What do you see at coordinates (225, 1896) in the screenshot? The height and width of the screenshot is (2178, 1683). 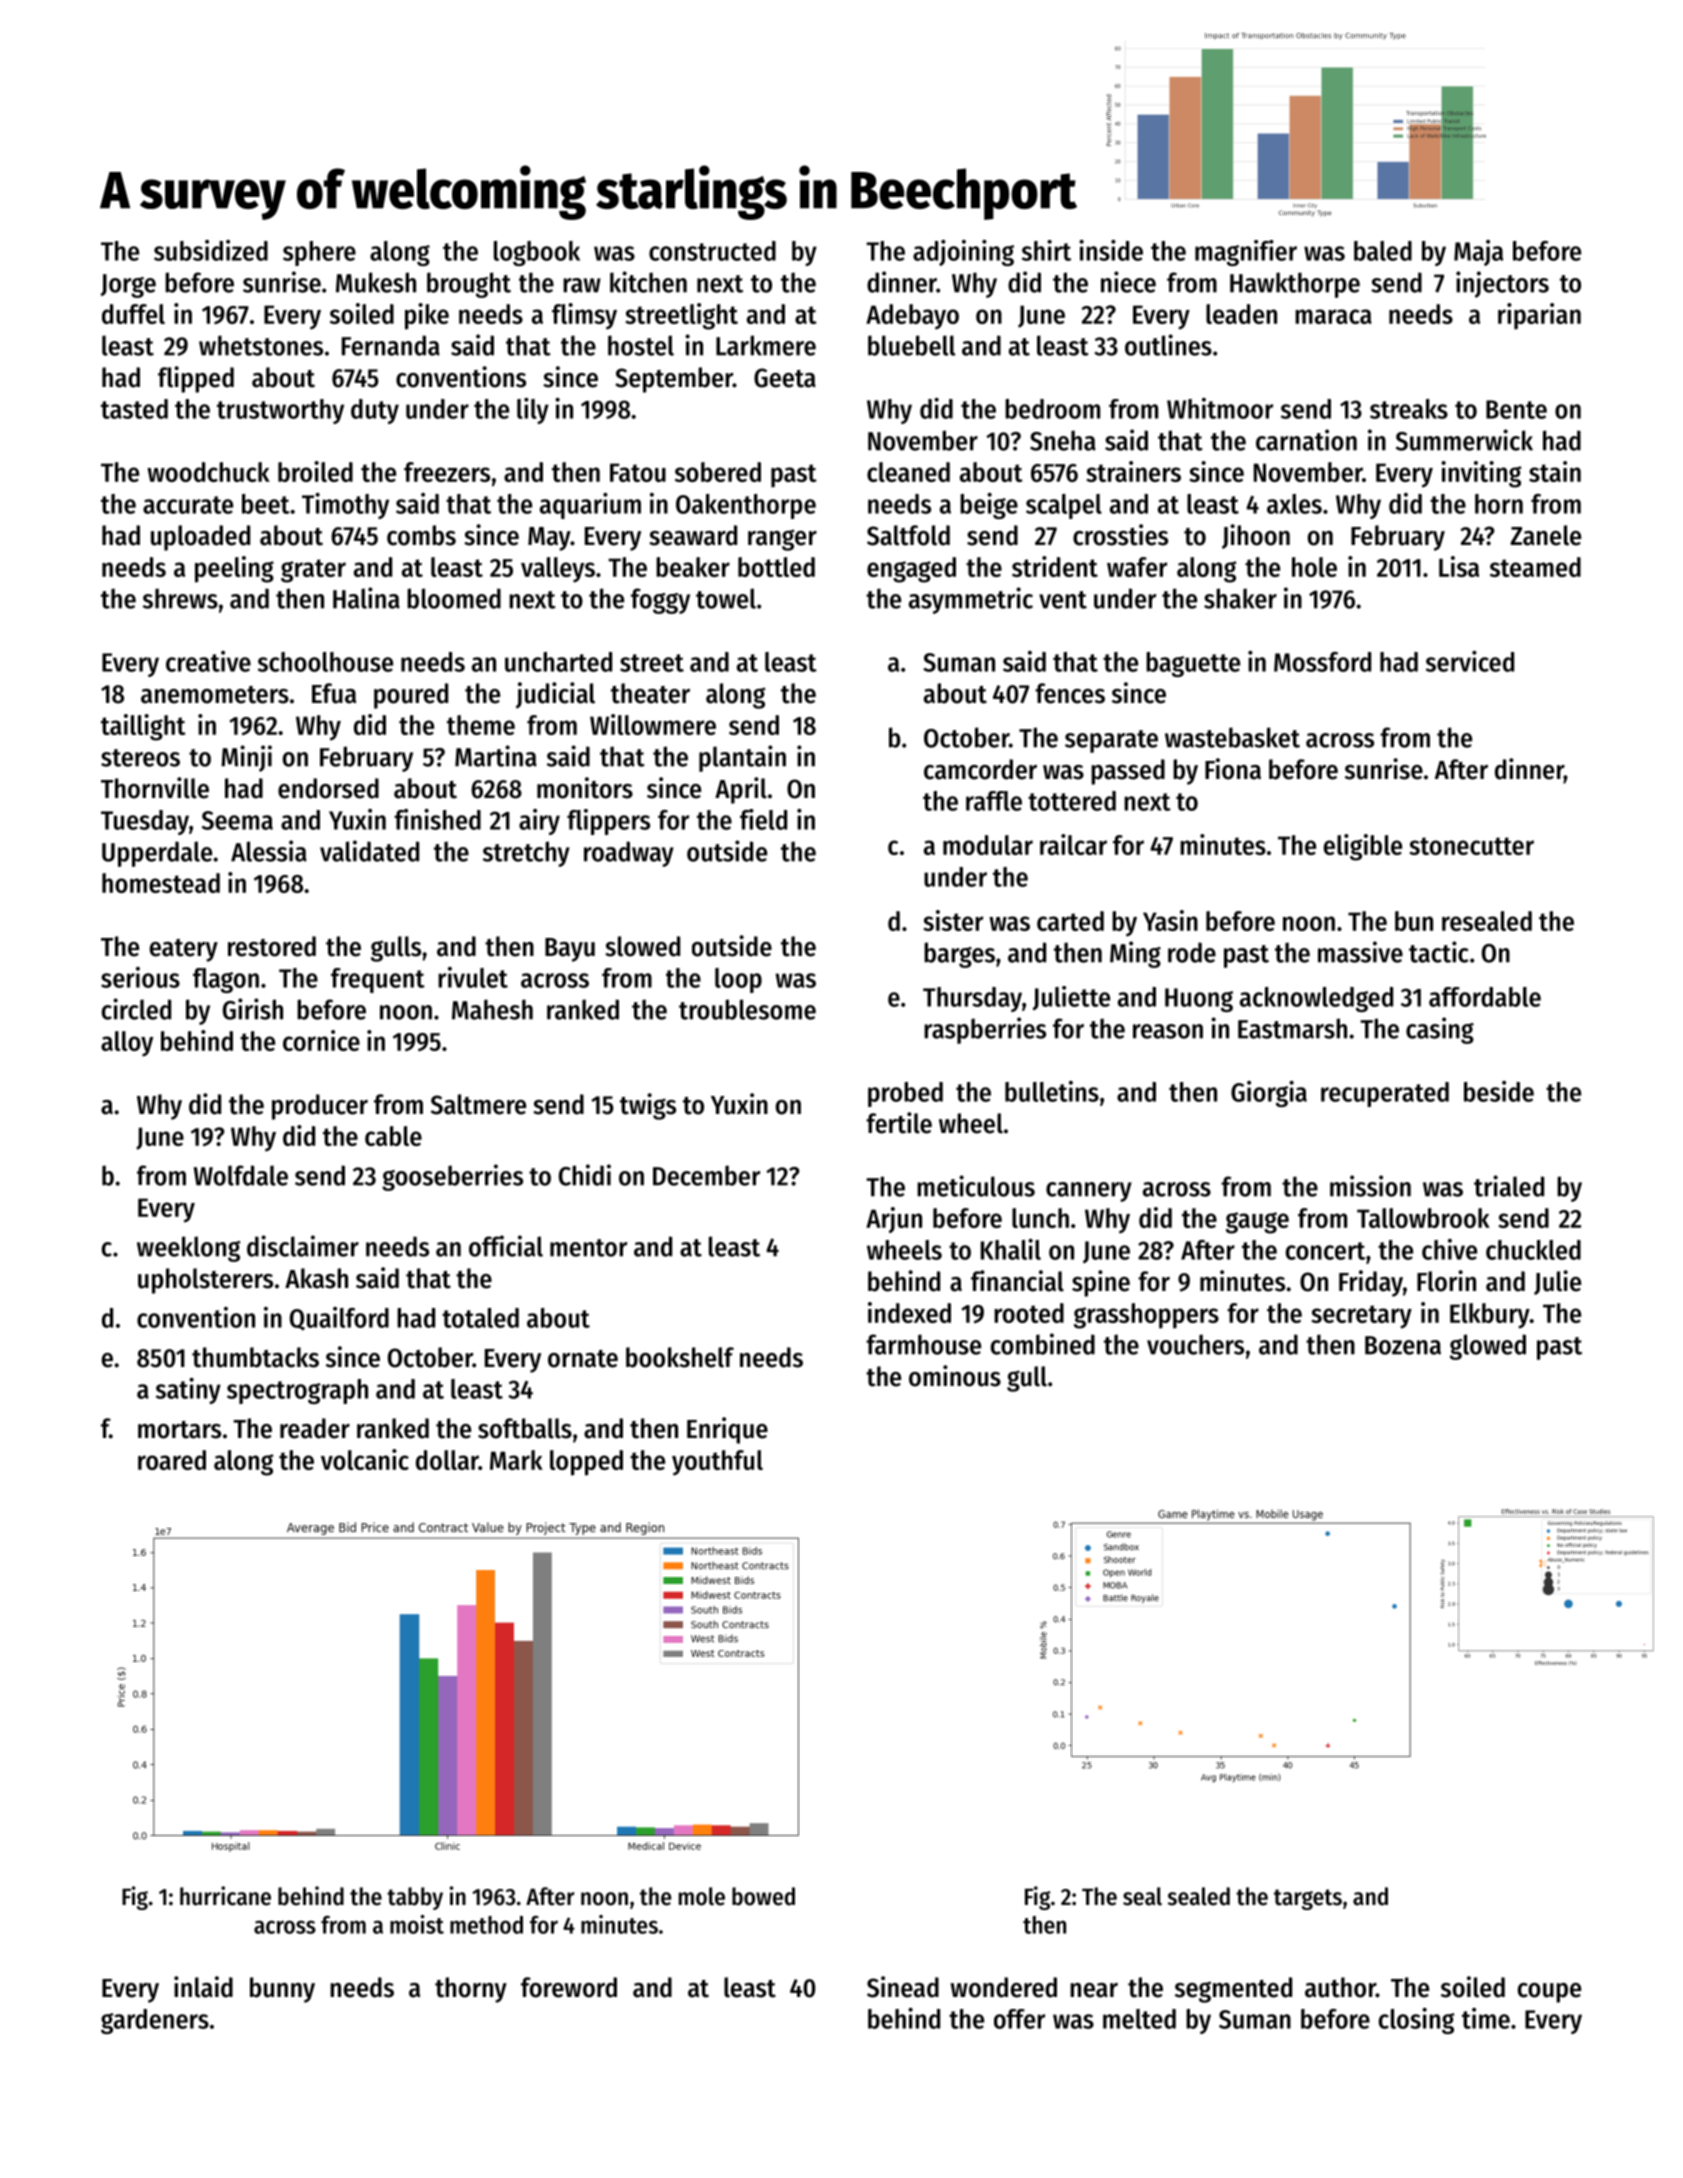 I see `hurricane` at bounding box center [225, 1896].
